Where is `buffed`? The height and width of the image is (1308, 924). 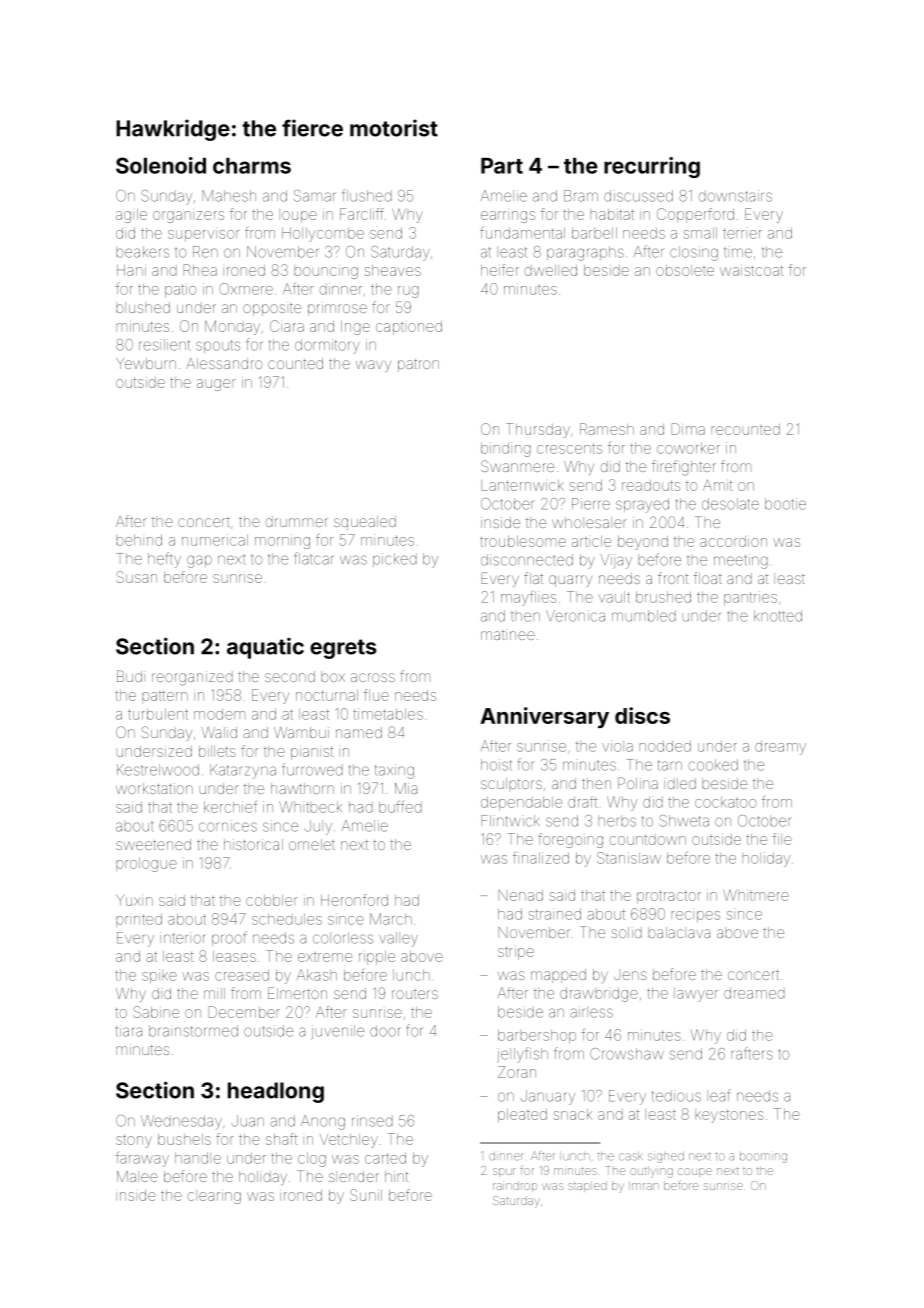 buffed is located at coordinates (400, 806).
